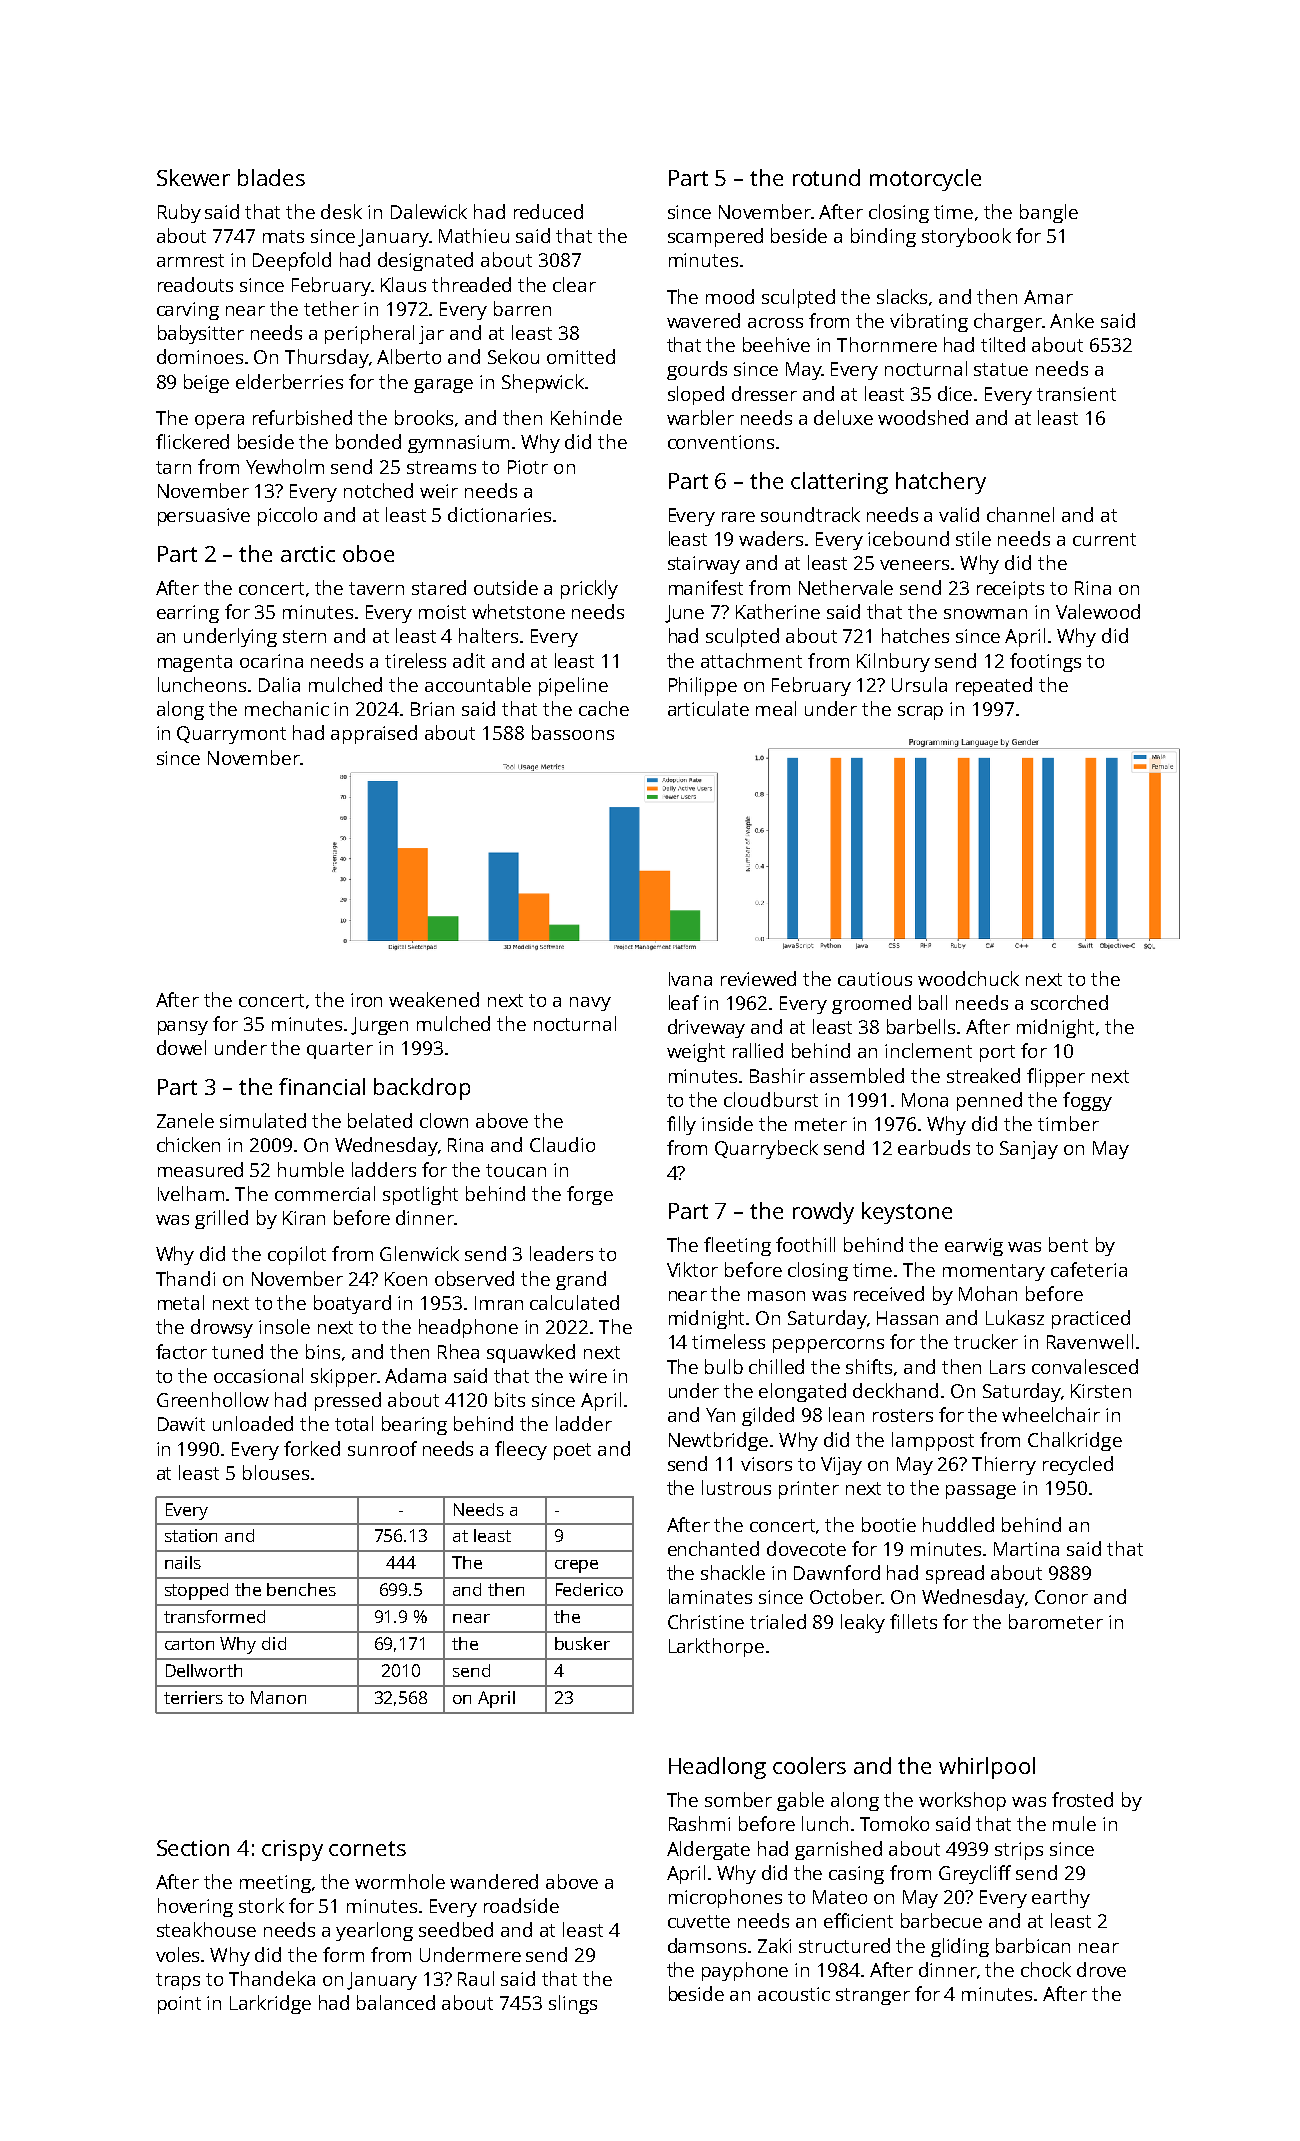 The width and height of the screenshot is (1300, 2141). What do you see at coordinates (751, 660) in the screenshot?
I see `attachment` at bounding box center [751, 660].
